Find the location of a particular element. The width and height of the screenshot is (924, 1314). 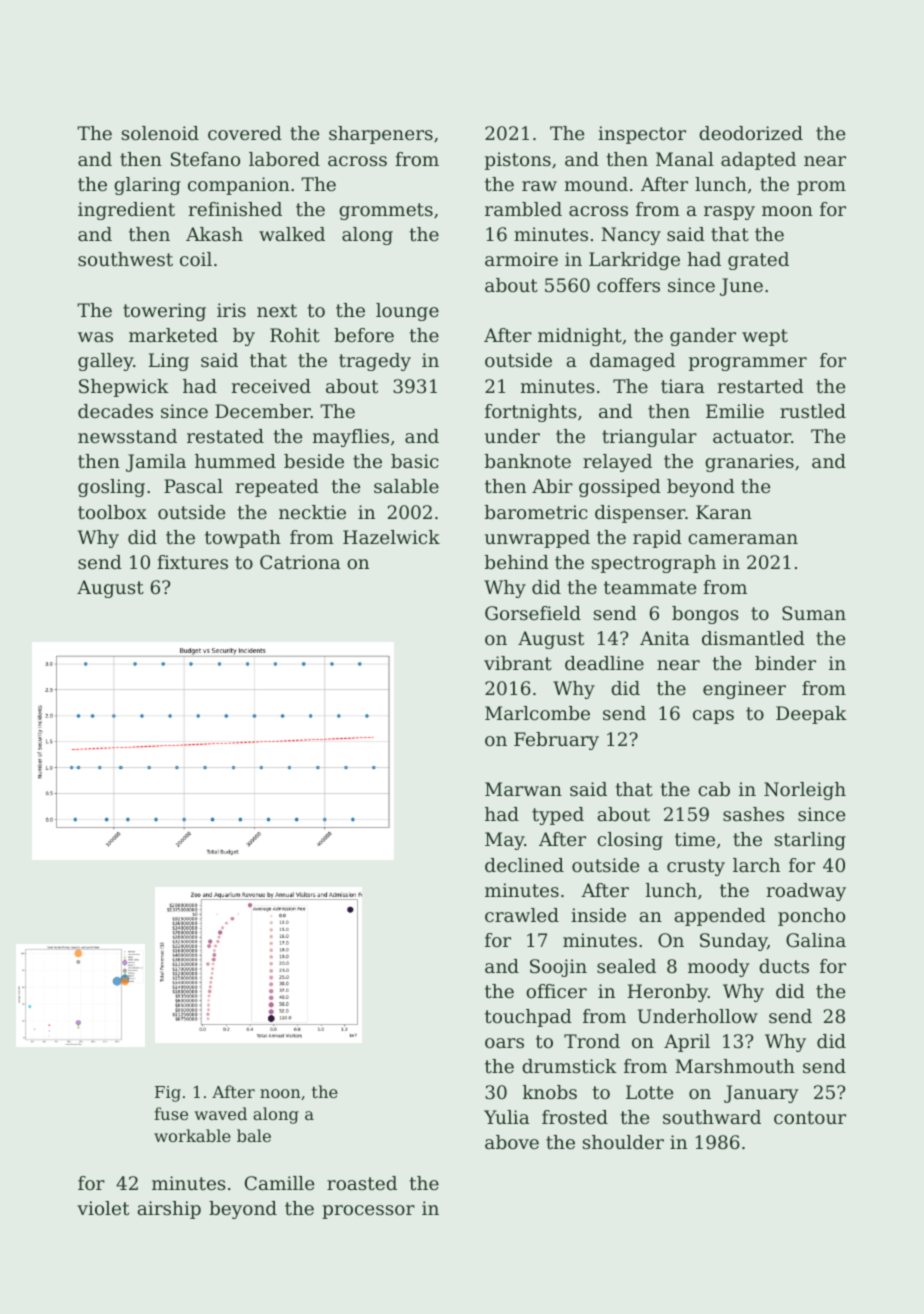

deodorized is located at coordinates (751, 133).
